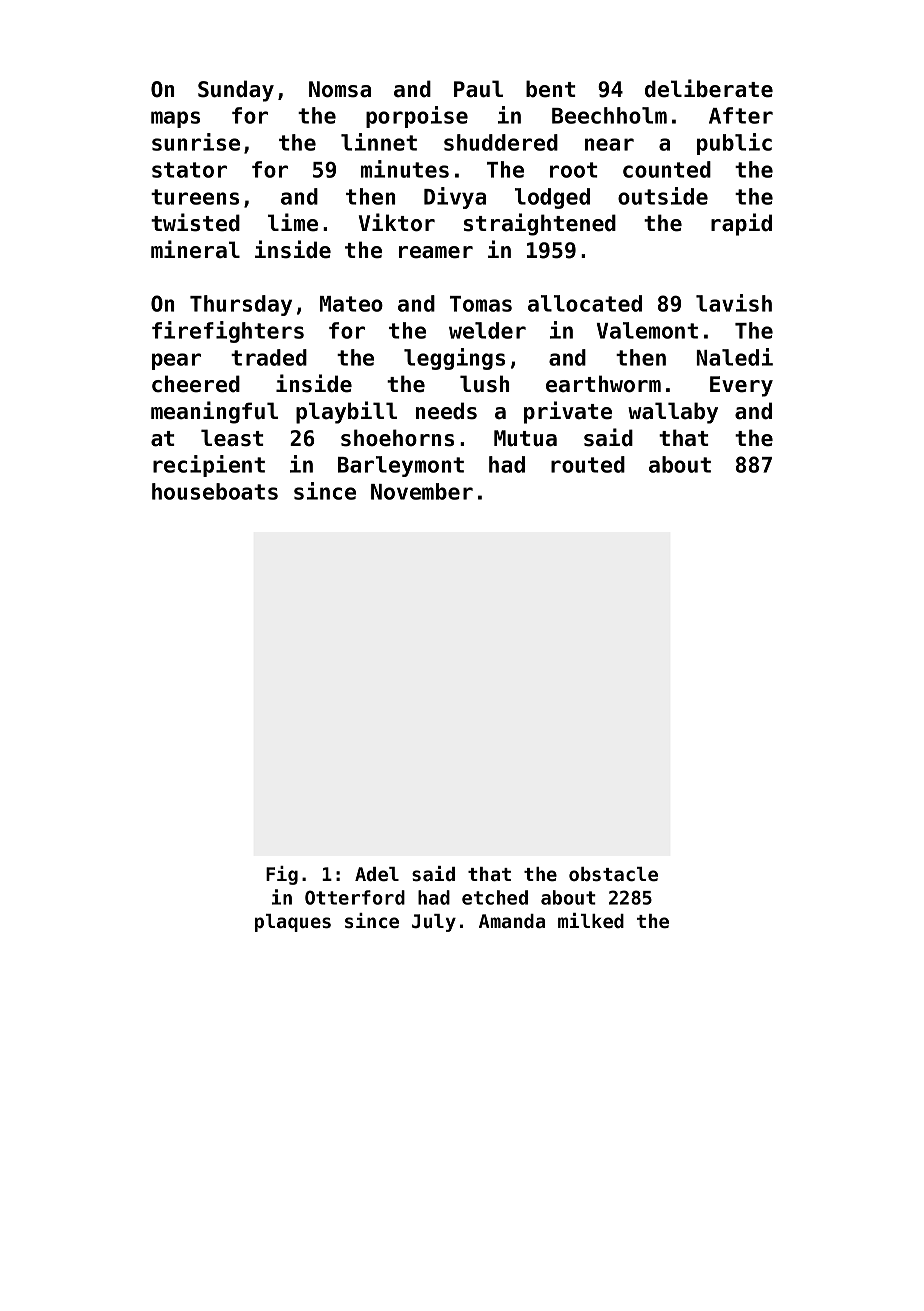  Describe the element at coordinates (189, 170) in the page. I see `stator` at that location.
